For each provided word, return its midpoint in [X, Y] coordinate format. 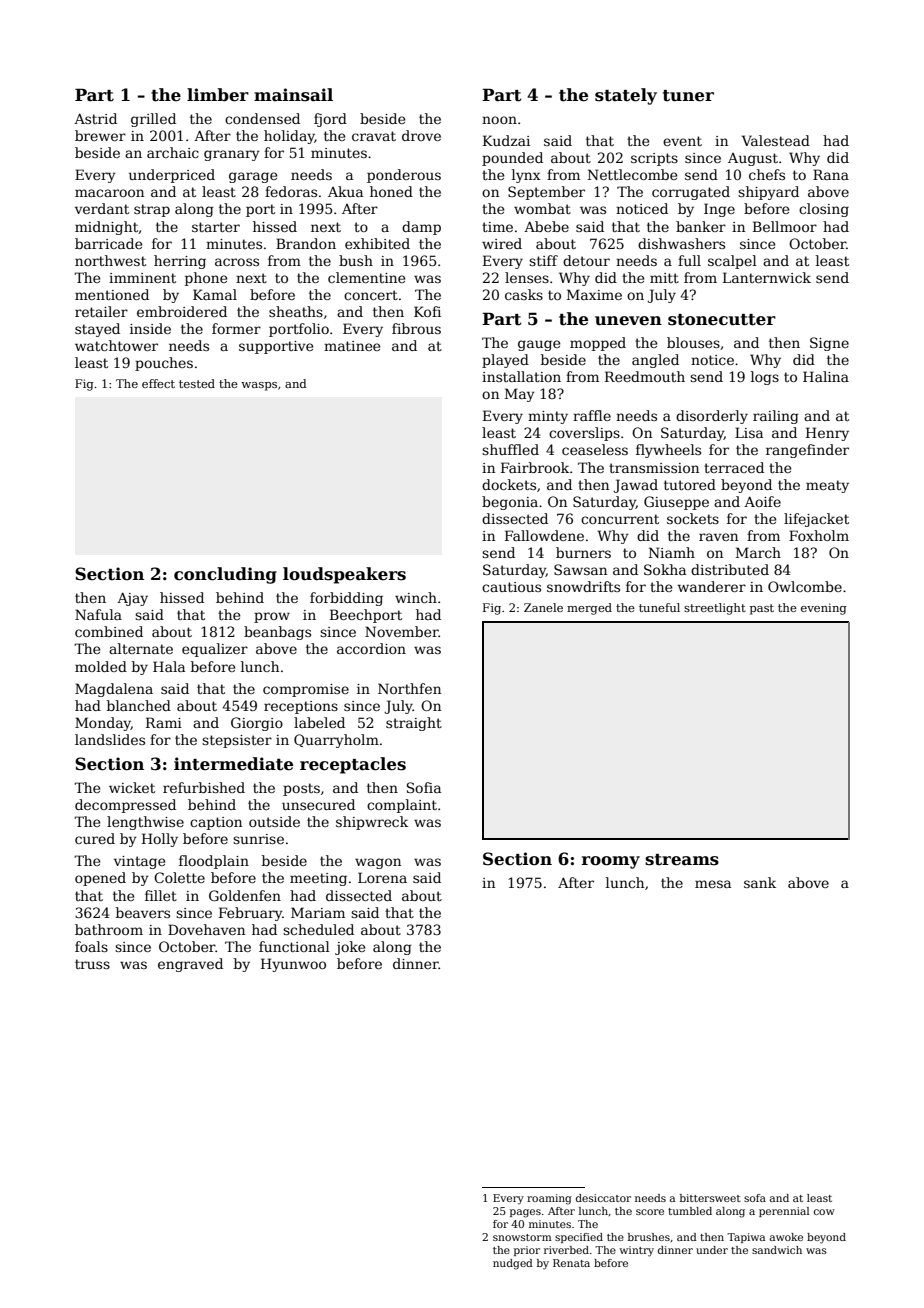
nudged [513, 1264]
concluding [225, 575]
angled [655, 361]
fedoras [291, 191]
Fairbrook [535, 467]
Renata [571, 1263]
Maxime [594, 294]
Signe [829, 344]
